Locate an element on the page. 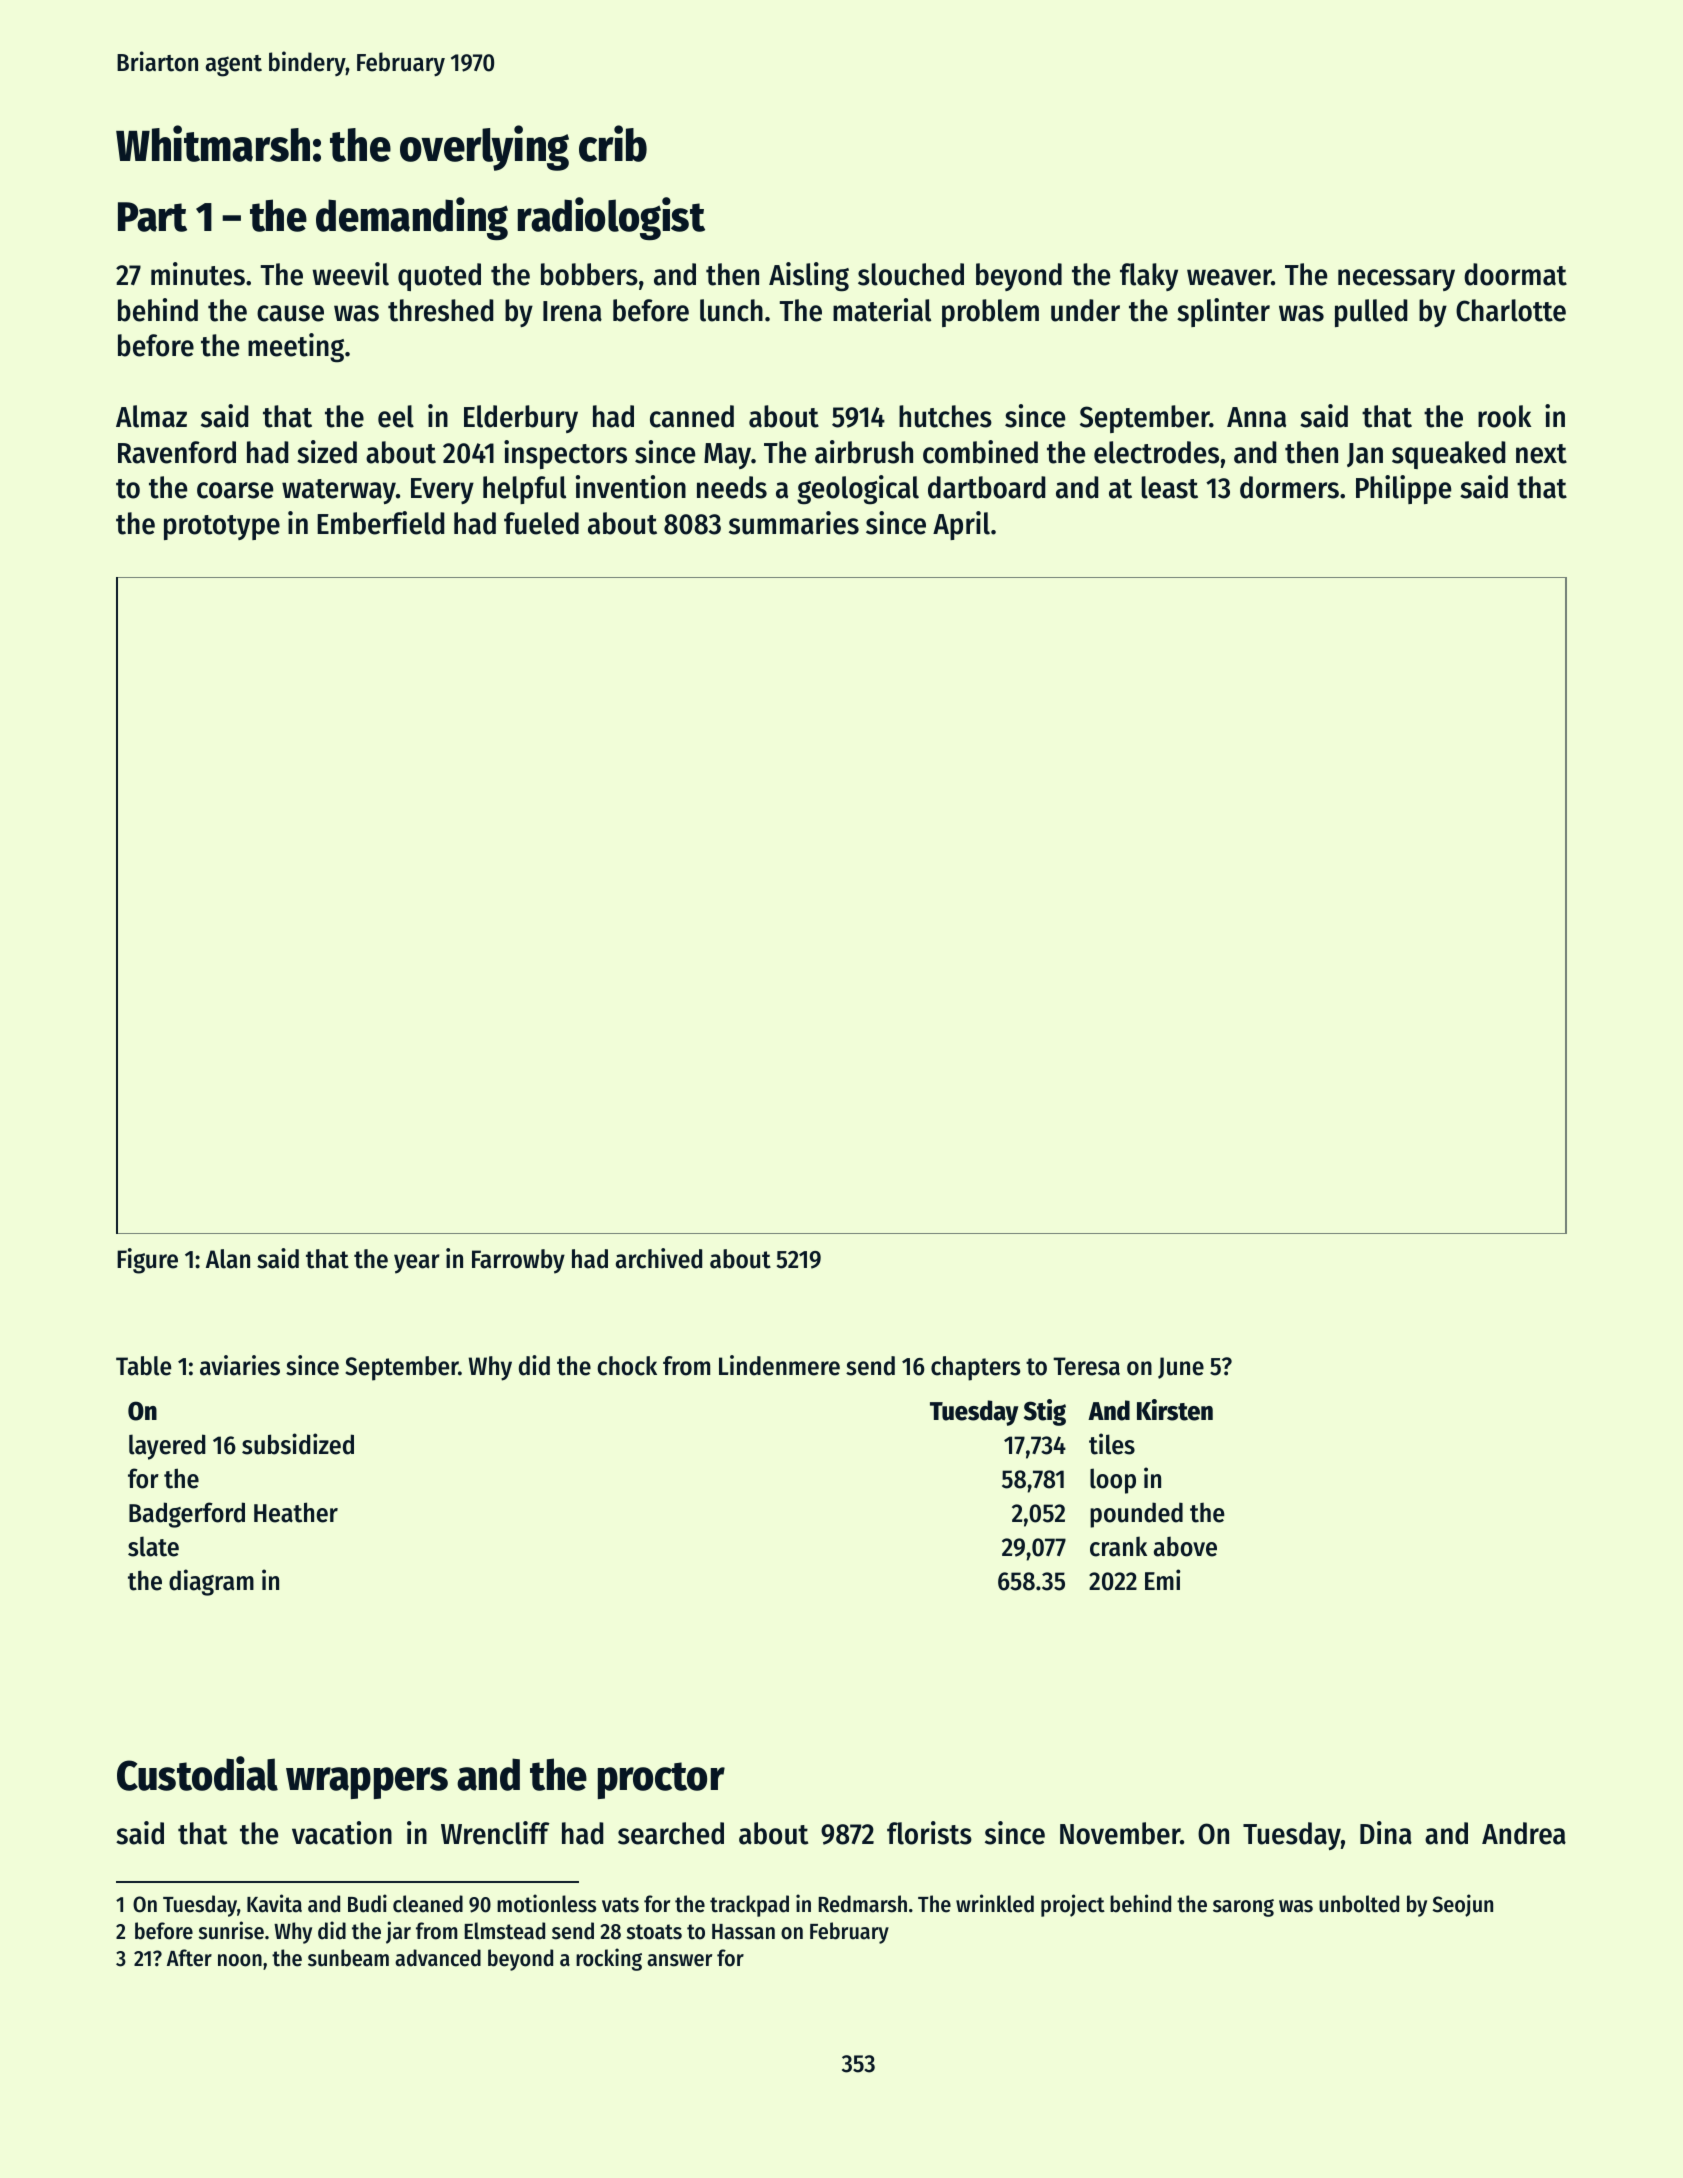 This page has height=2178, width=1683. chock is located at coordinates (627, 1366).
